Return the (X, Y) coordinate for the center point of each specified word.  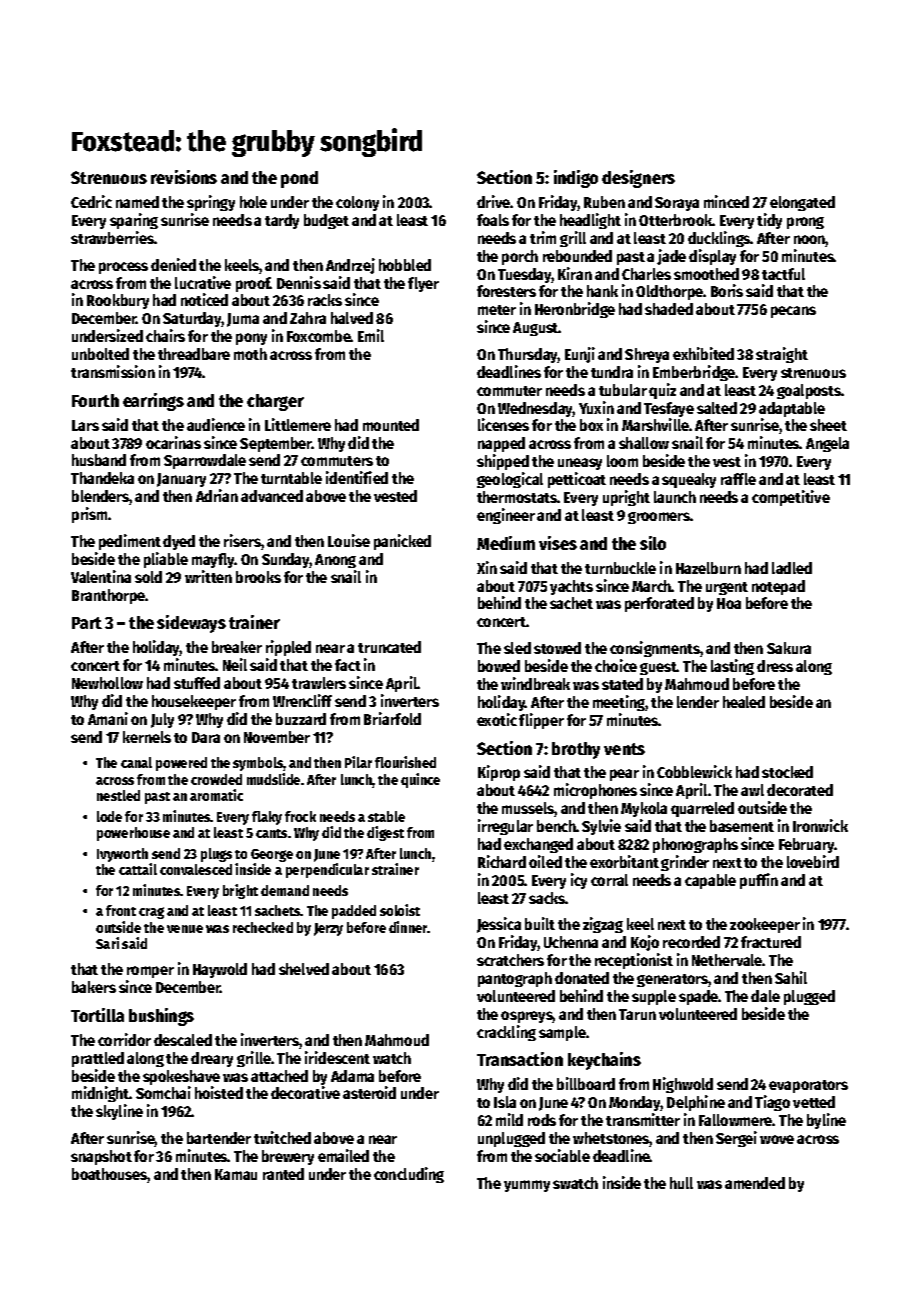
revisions (184, 177)
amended (755, 1183)
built (540, 923)
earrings (153, 402)
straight (782, 355)
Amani (108, 718)
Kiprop (499, 773)
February (807, 845)
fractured (771, 942)
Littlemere (298, 424)
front (121, 910)
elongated (802, 203)
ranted (283, 1174)
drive (494, 201)
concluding (409, 1175)
